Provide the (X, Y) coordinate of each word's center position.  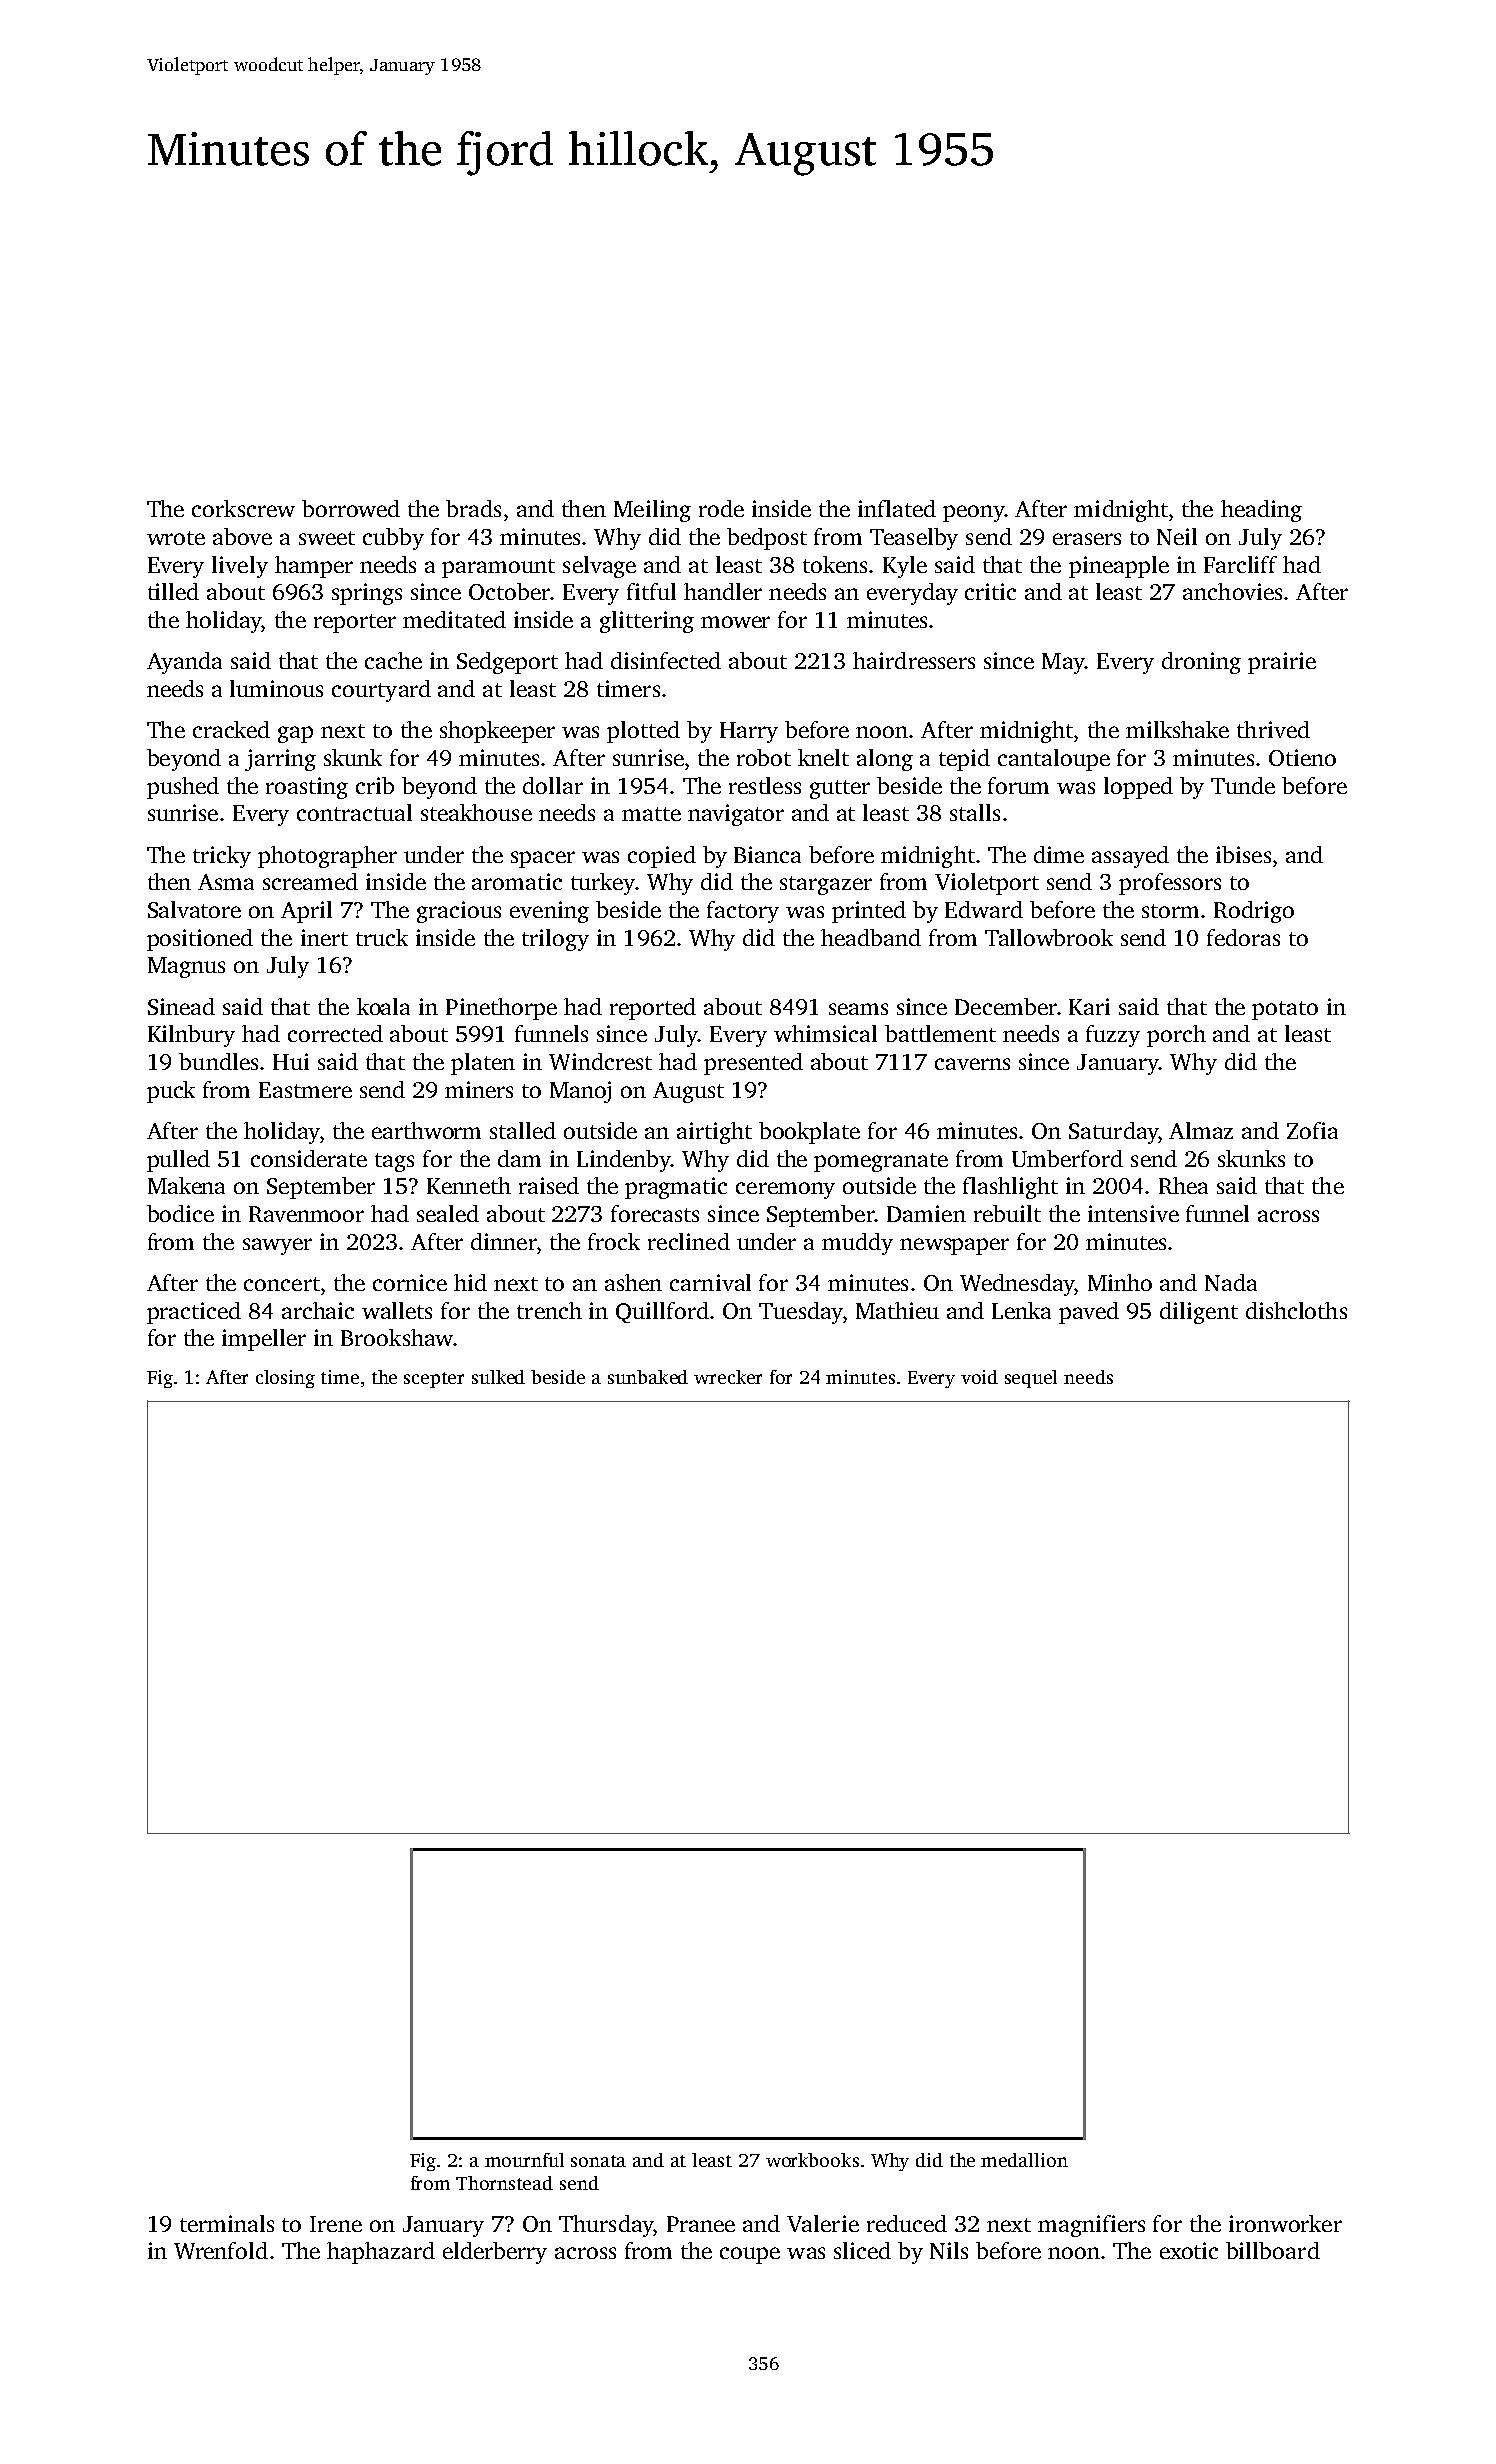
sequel (1031, 1379)
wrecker (728, 1377)
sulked (498, 1377)
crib (375, 785)
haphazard (381, 2253)
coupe (750, 2255)
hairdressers (914, 660)
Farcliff (1240, 564)
